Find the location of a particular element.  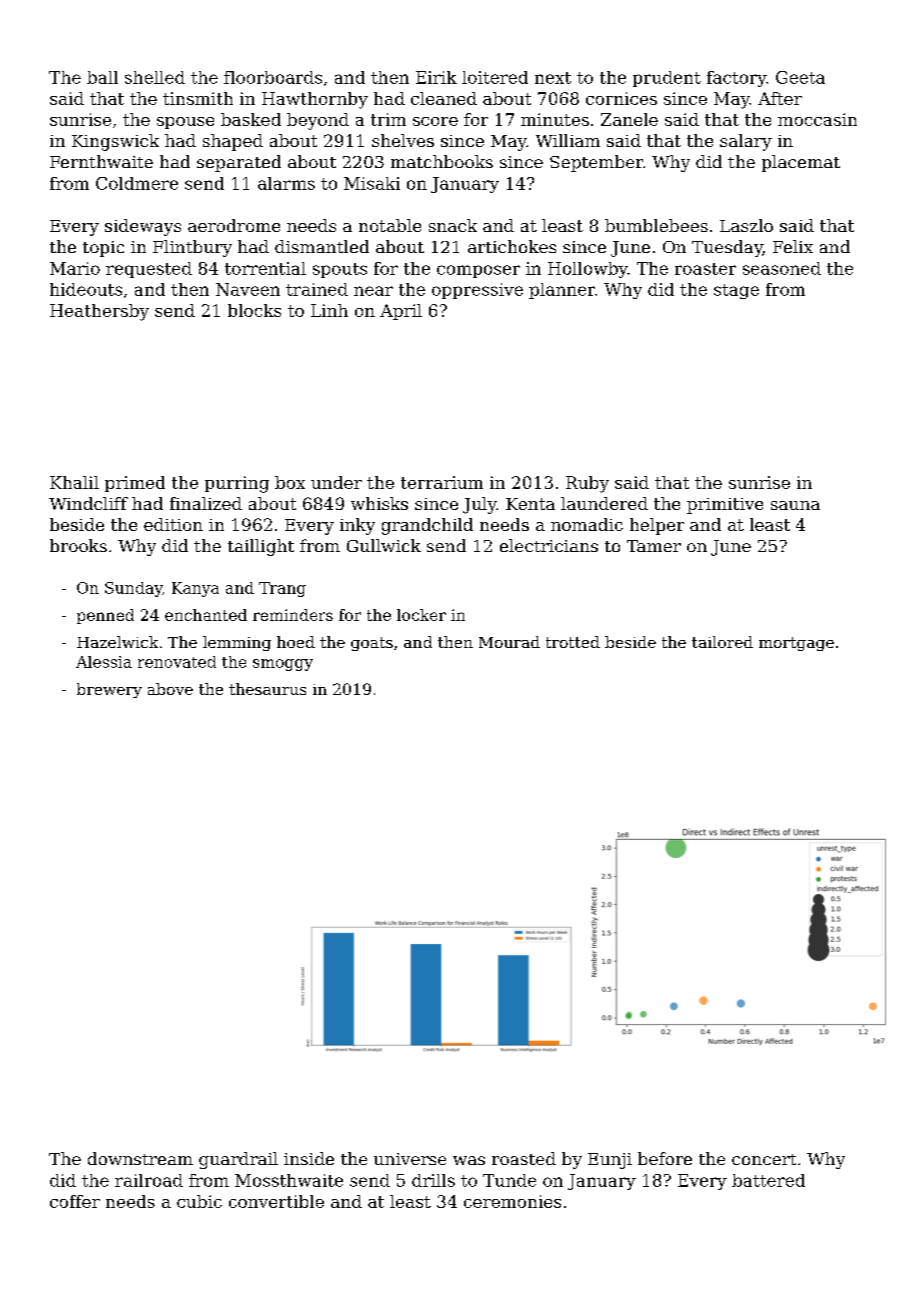

Hollowby is located at coordinates (588, 270).
